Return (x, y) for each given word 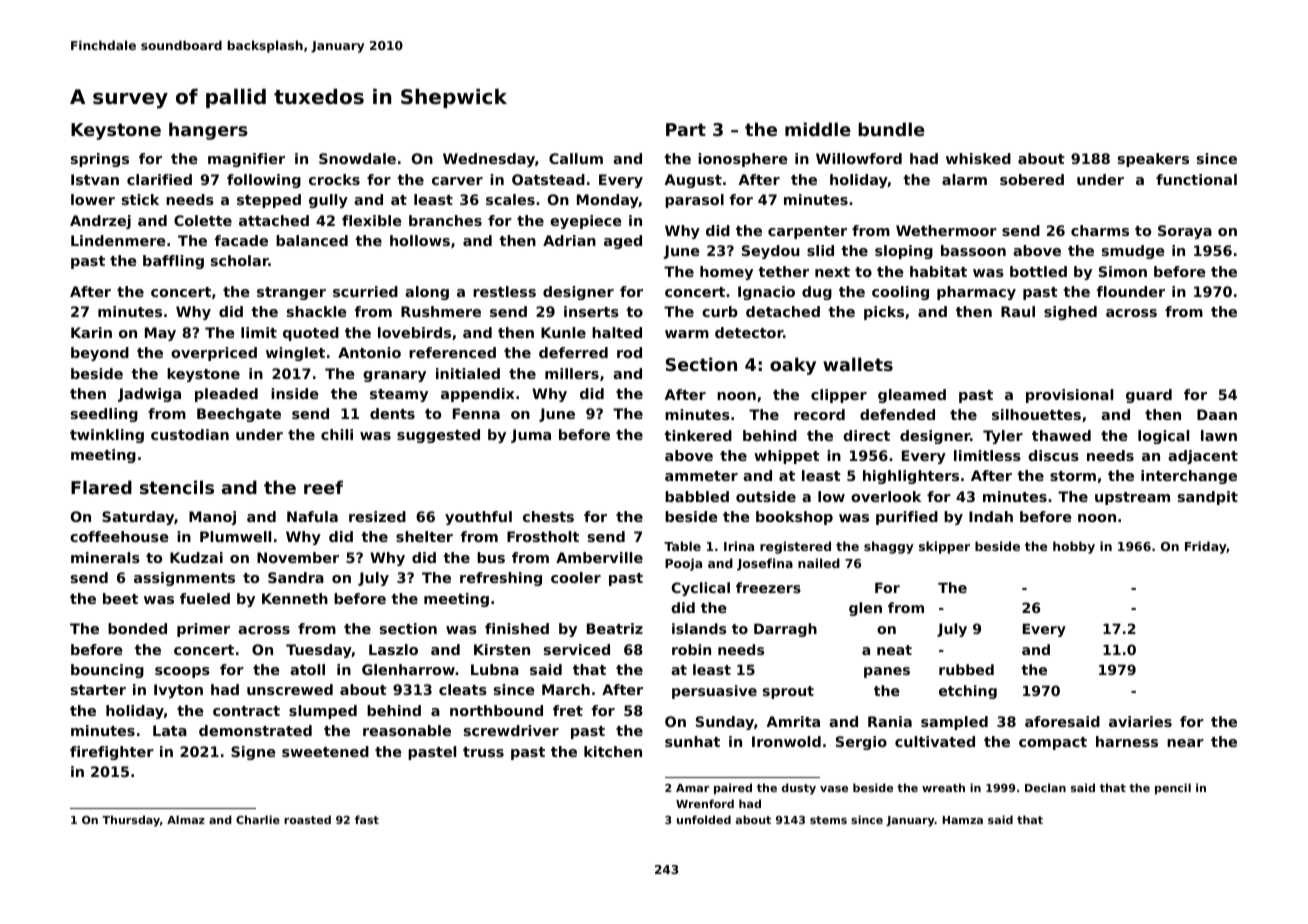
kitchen (613, 751)
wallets (858, 364)
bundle (891, 129)
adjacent (1203, 457)
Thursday (131, 821)
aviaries (1140, 721)
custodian (190, 434)
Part (686, 129)
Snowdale (357, 158)
